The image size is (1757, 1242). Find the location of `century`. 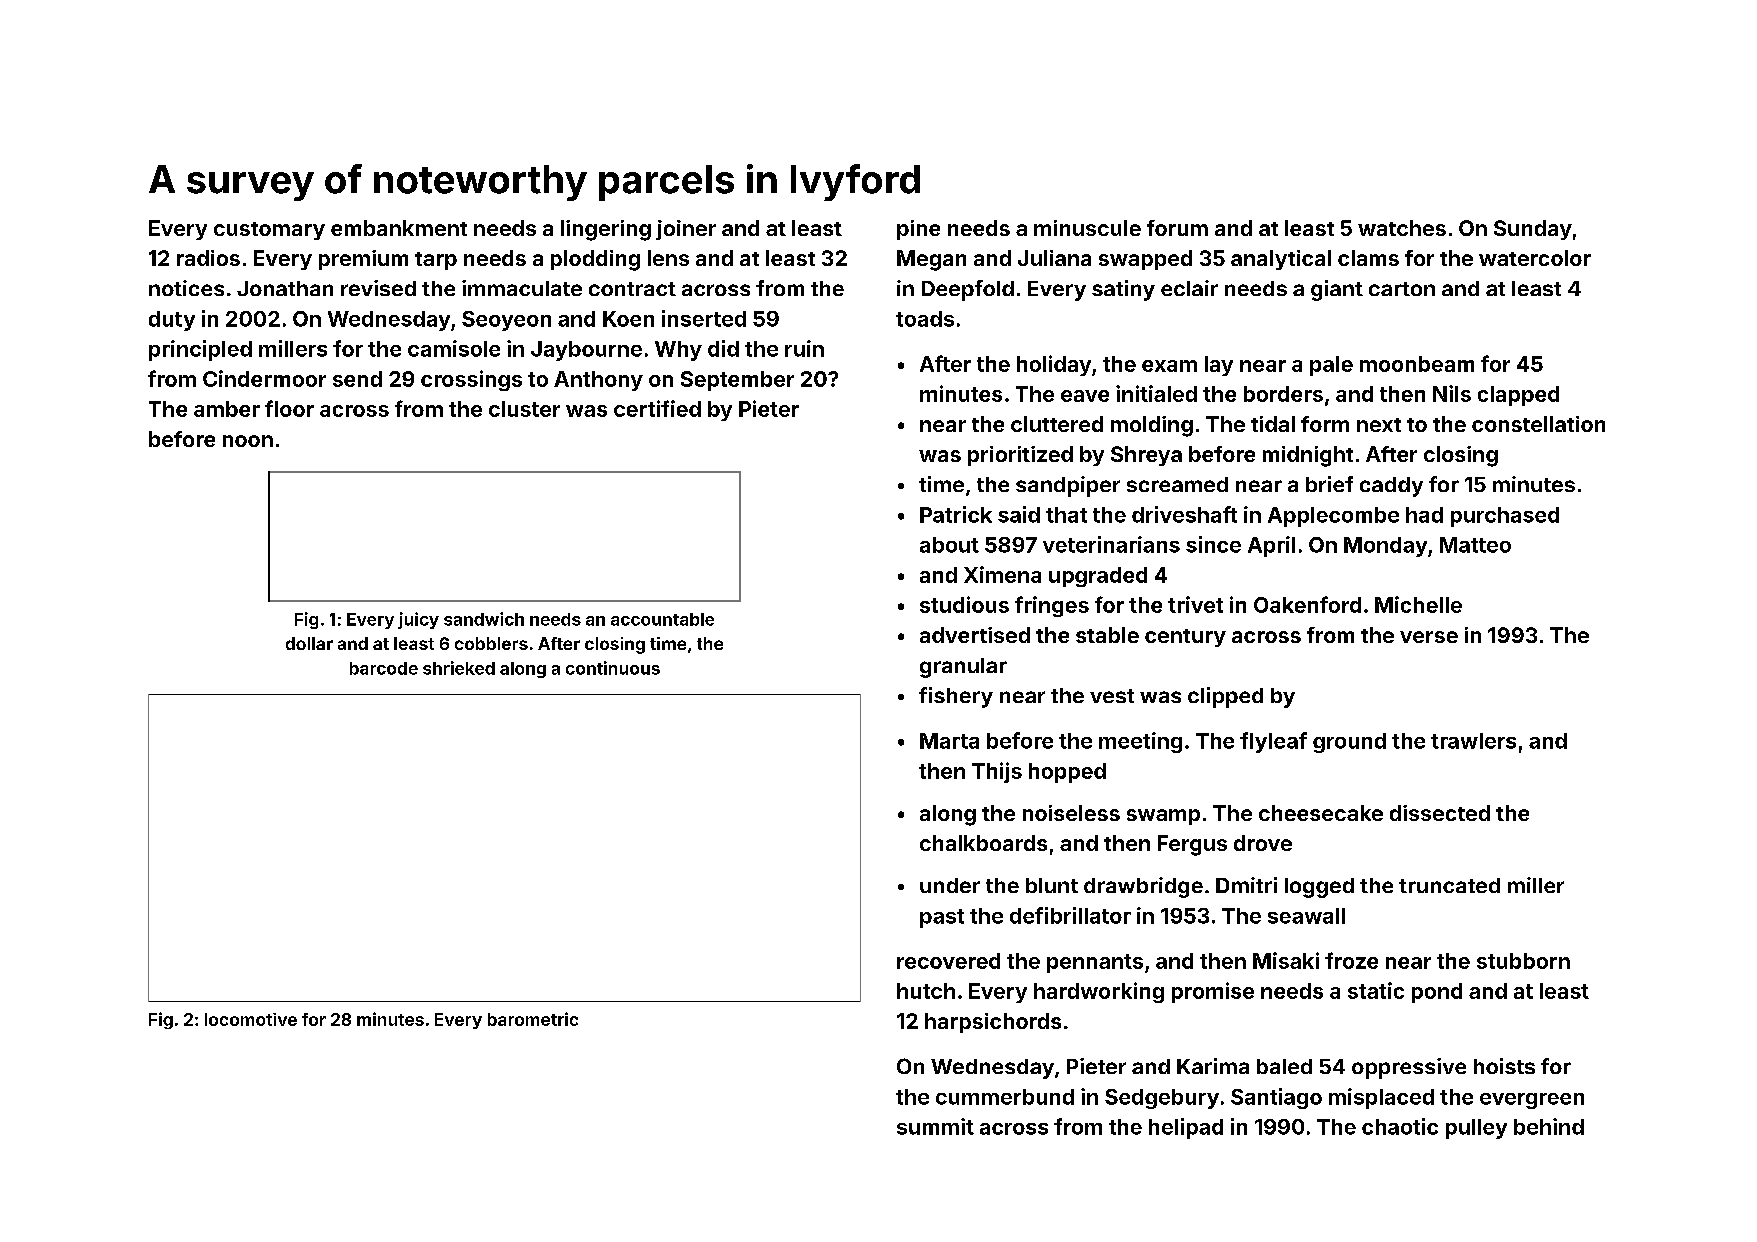

century is located at coordinates (1185, 638).
